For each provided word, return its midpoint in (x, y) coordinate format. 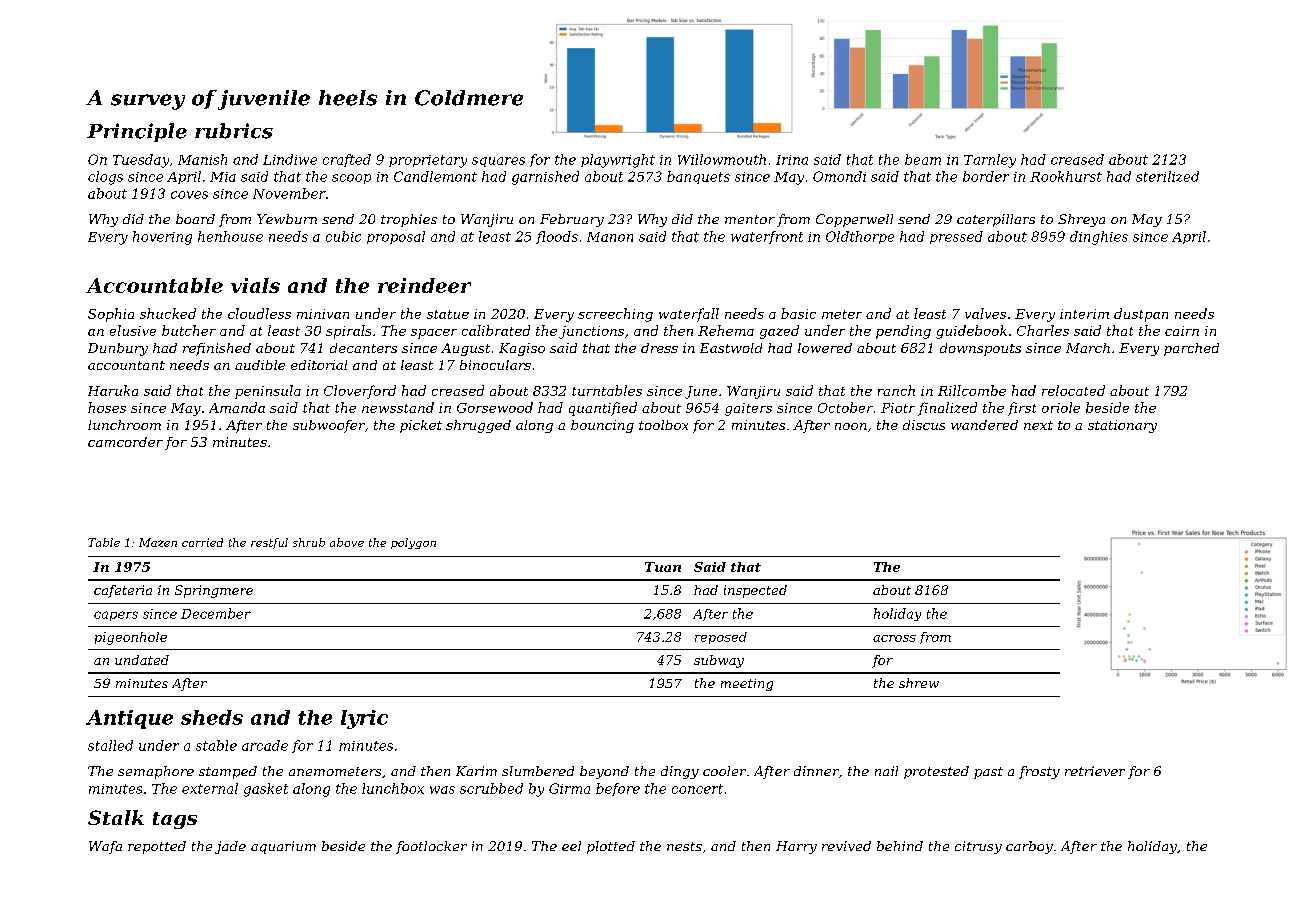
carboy (1029, 847)
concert (697, 789)
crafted (347, 160)
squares (498, 162)
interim (1084, 314)
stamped (228, 772)
